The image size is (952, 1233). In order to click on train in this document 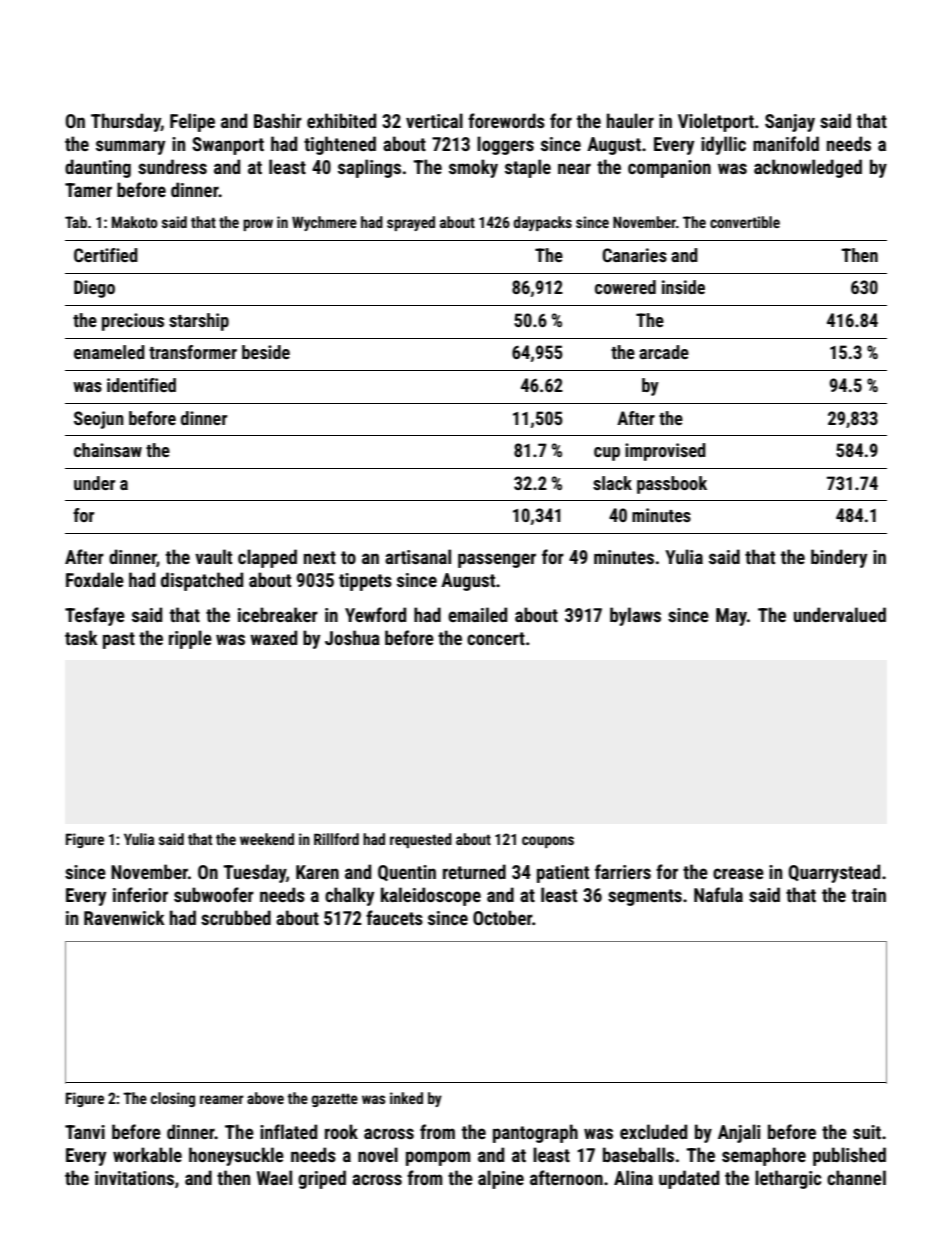, I will do `click(869, 895)`.
